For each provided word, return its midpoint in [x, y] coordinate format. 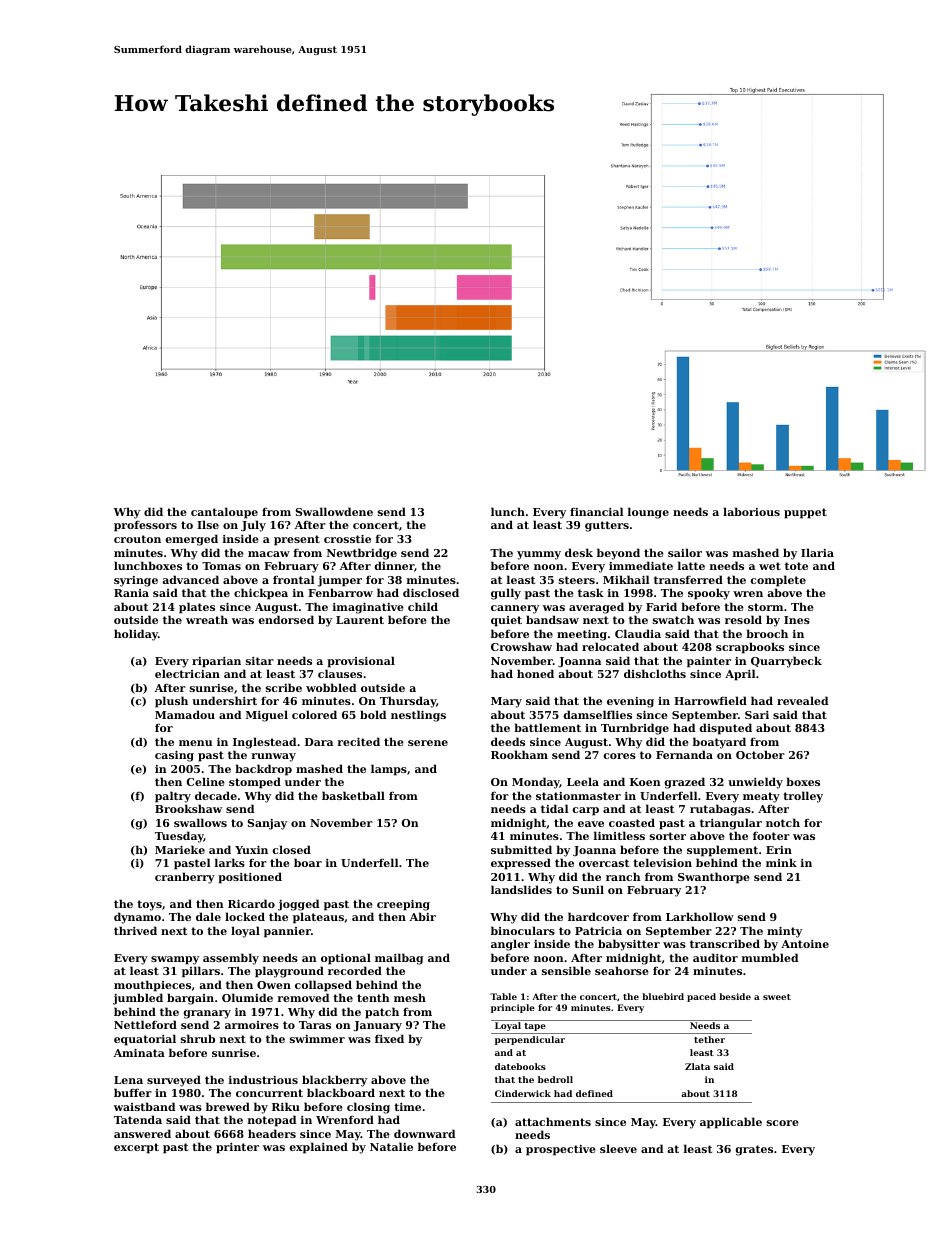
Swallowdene [334, 511]
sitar [260, 661]
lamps [389, 770]
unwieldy [755, 783]
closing [368, 1108]
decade [216, 795]
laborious [751, 511]
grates [754, 1150]
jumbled [138, 999]
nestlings [418, 716]
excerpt [136, 1148]
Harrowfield [710, 700]
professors [145, 526]
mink [781, 862]
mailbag [399, 959]
